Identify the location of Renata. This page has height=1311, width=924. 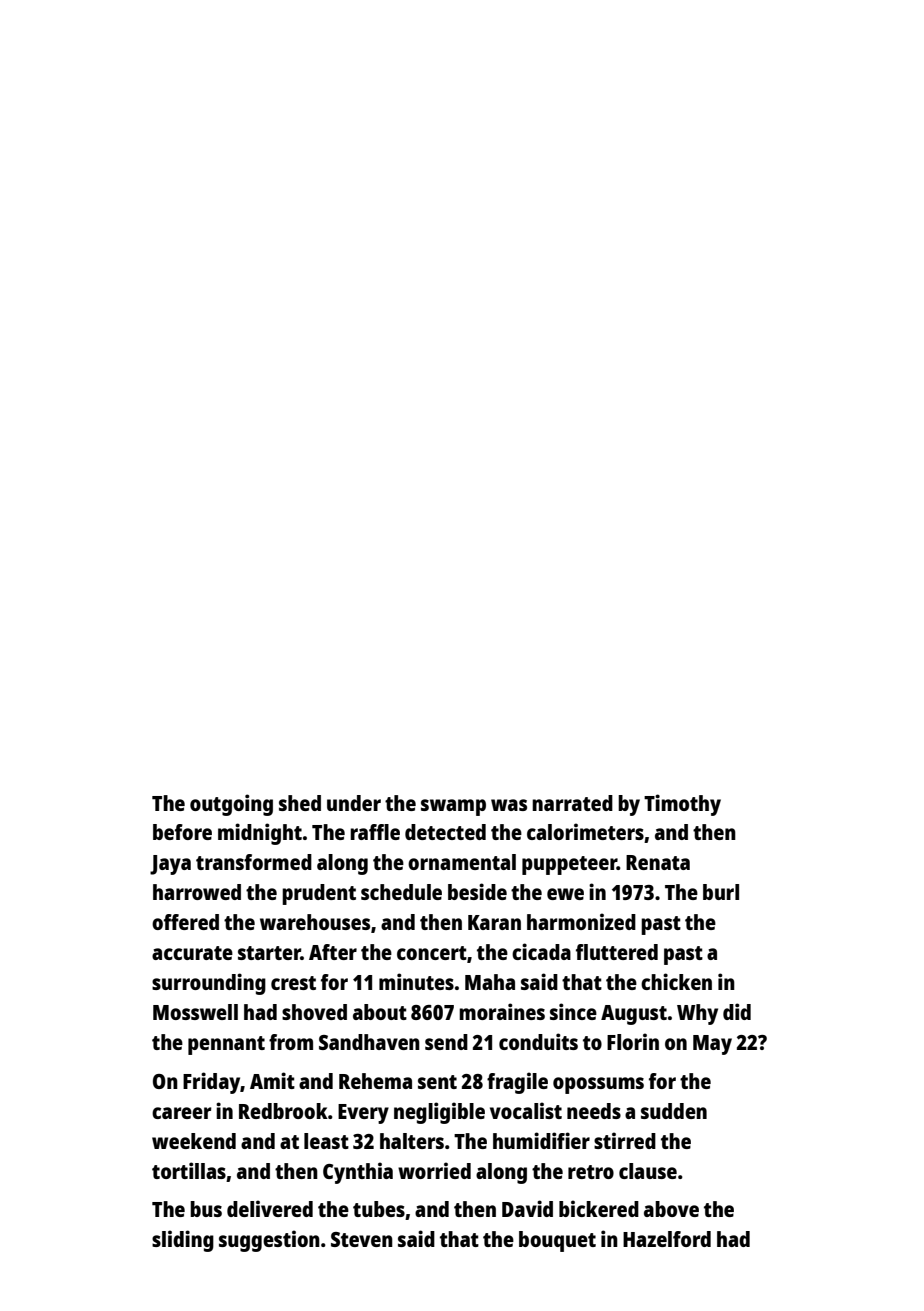
(658, 862).
